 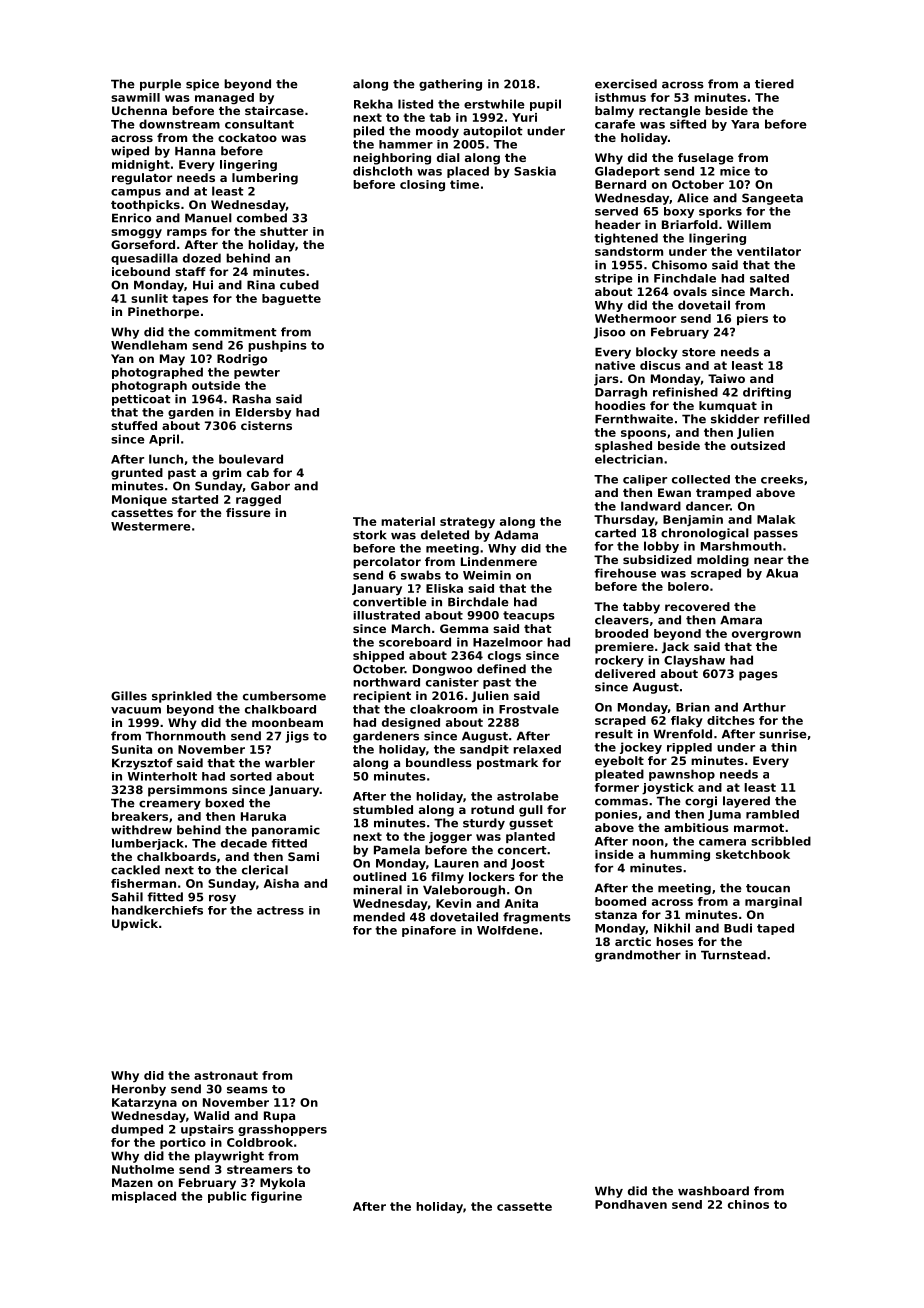 I want to click on public, so click(x=227, y=1197).
